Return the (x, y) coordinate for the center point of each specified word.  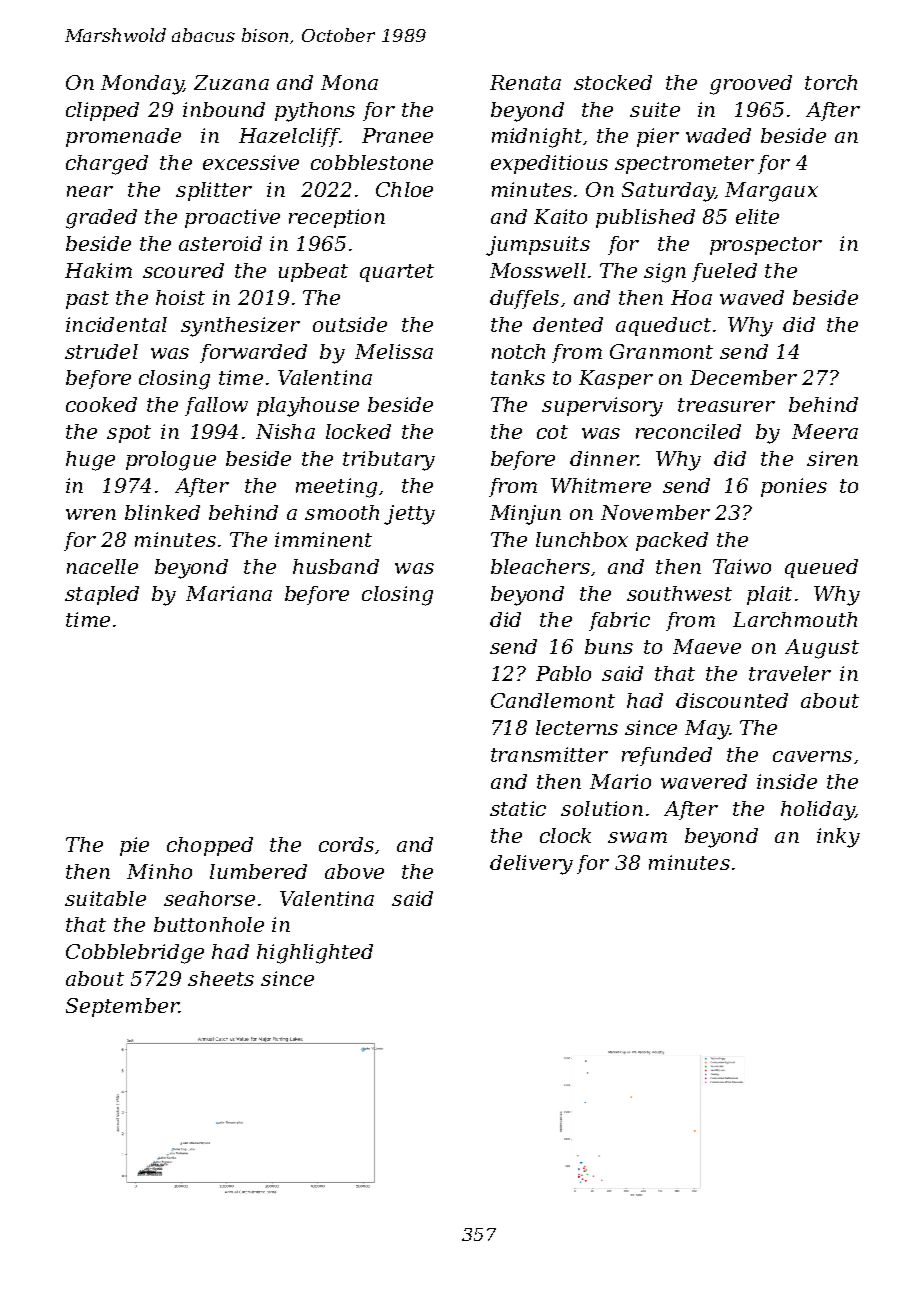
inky (838, 838)
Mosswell (538, 270)
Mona (349, 82)
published (645, 218)
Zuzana (231, 82)
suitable (105, 898)
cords (346, 844)
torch (831, 82)
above (354, 871)
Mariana (229, 593)
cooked (101, 404)
